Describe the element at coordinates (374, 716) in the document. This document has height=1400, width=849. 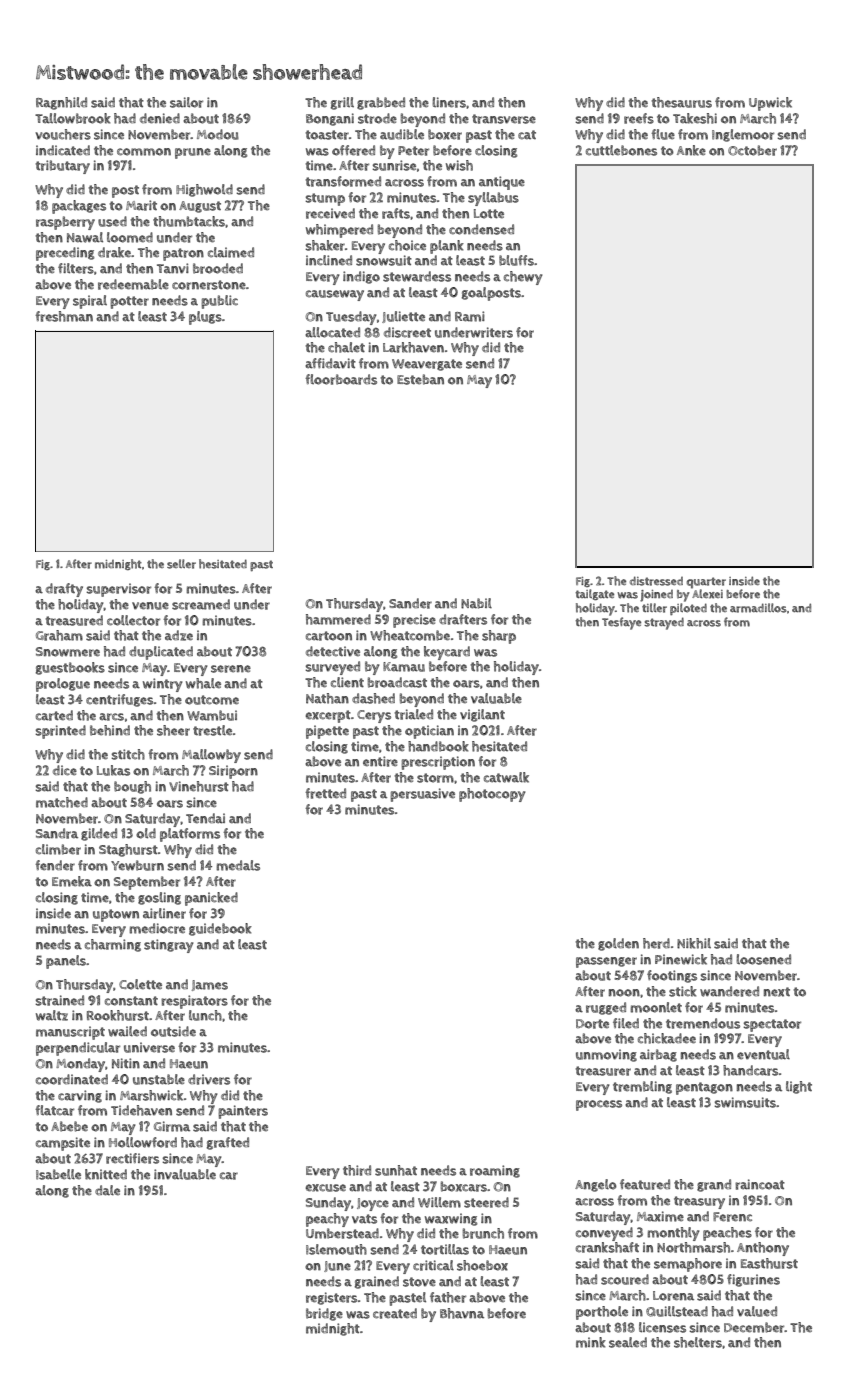
I see `Cerys` at that location.
